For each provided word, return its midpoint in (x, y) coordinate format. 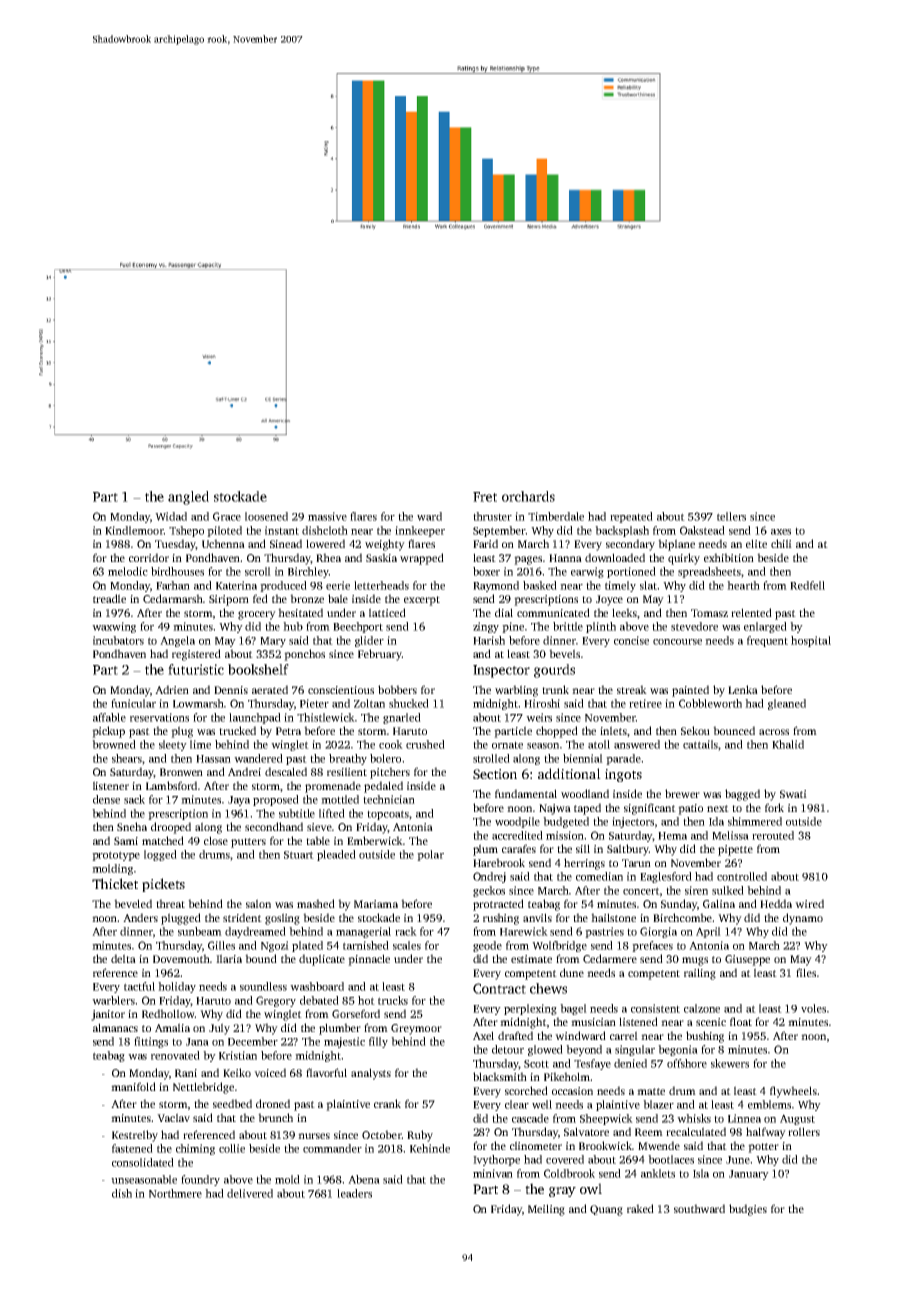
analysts (371, 1074)
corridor (149, 557)
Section (495, 774)
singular (635, 1050)
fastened (132, 1148)
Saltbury (628, 850)
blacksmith (500, 1076)
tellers (731, 516)
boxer (486, 571)
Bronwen (181, 772)
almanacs (115, 1027)
